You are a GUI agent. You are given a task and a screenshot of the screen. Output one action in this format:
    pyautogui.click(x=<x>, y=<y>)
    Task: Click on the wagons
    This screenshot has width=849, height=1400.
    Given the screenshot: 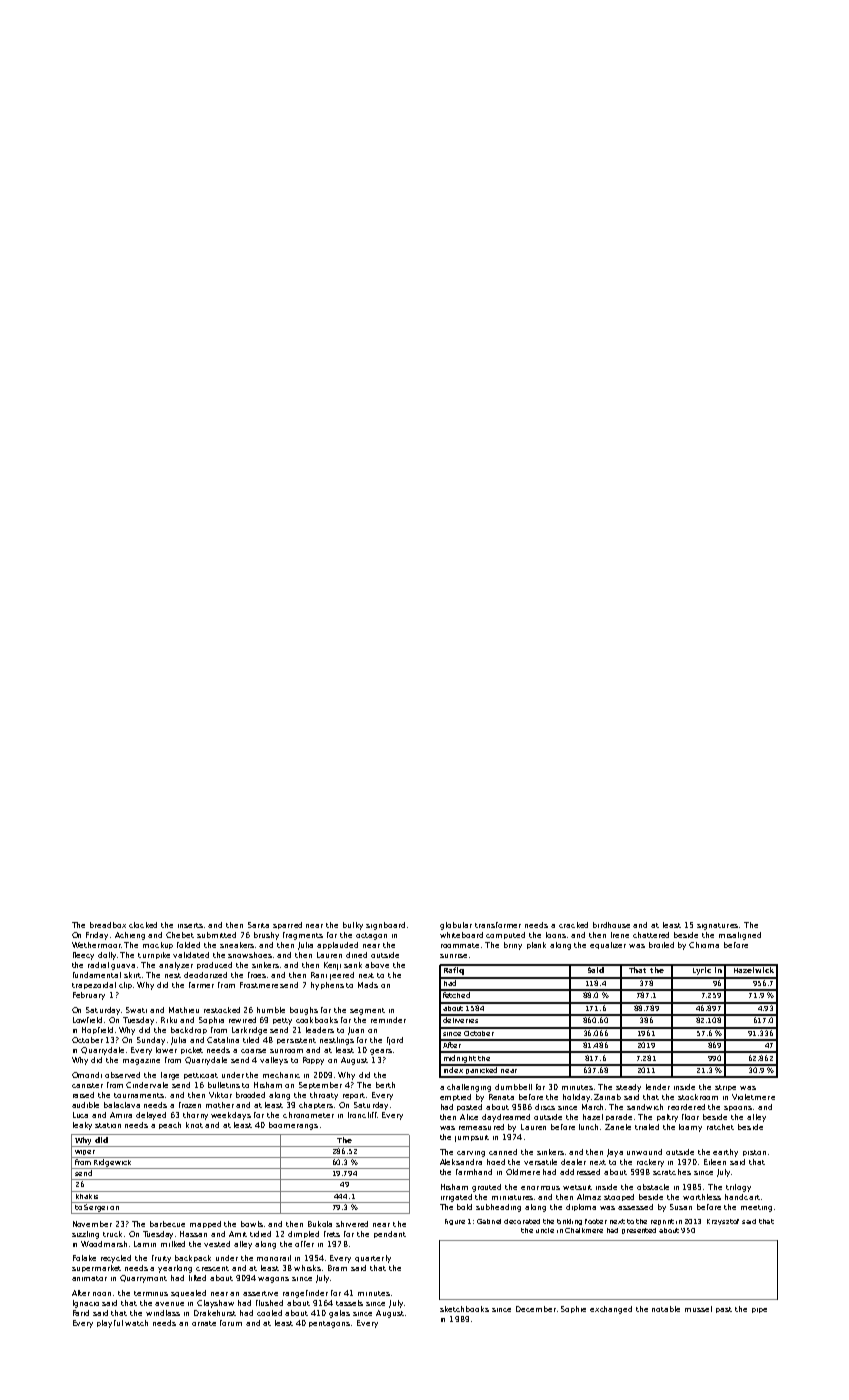 What is the action you would take?
    pyautogui.click(x=273, y=1280)
